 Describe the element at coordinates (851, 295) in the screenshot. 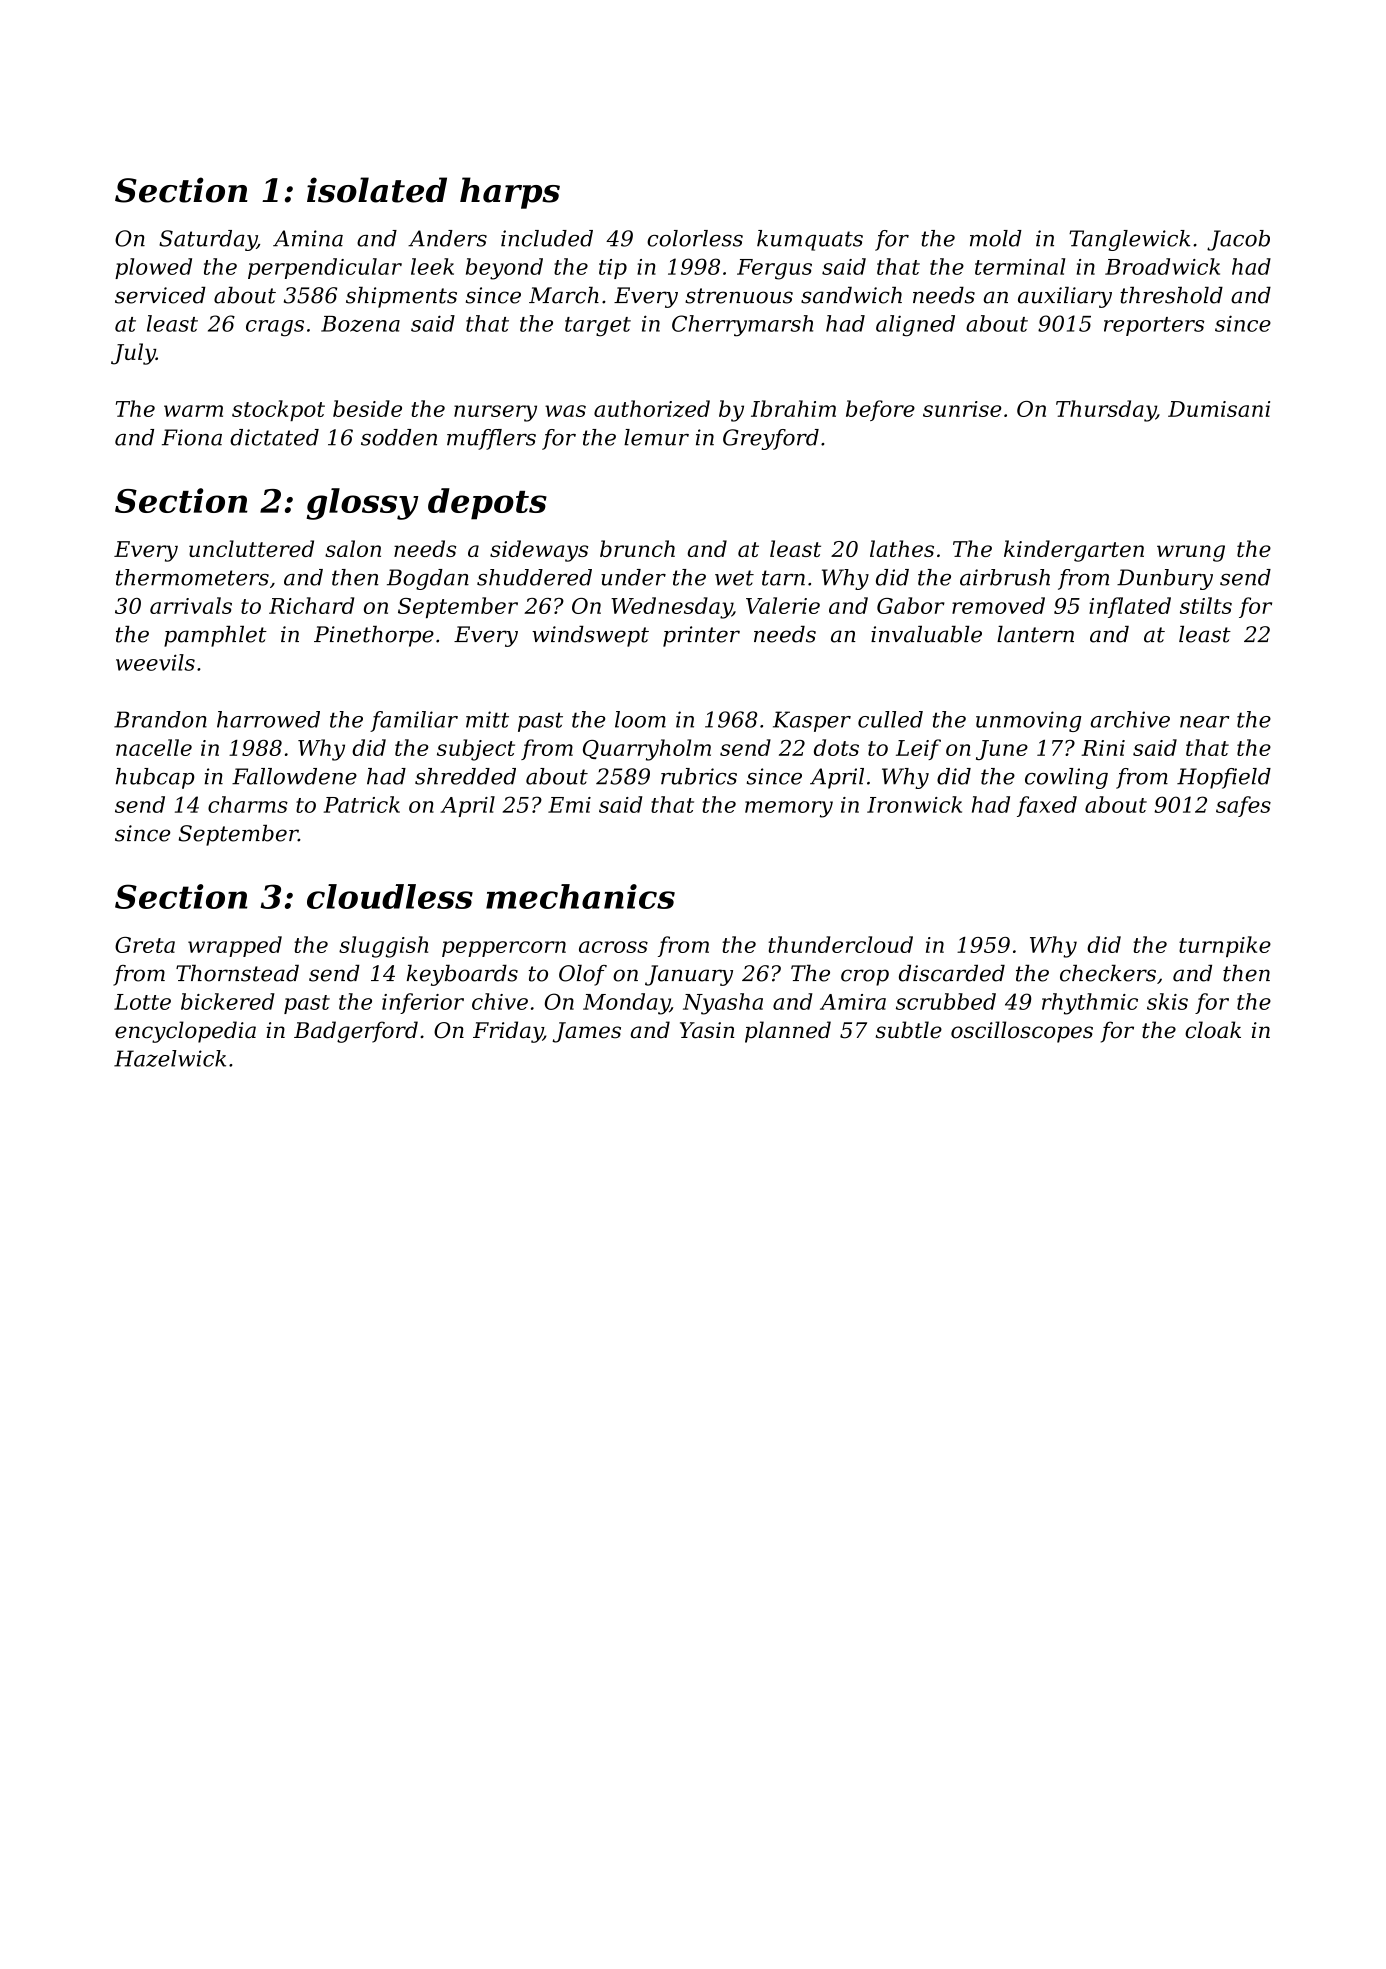

I see `sandwich` at that location.
